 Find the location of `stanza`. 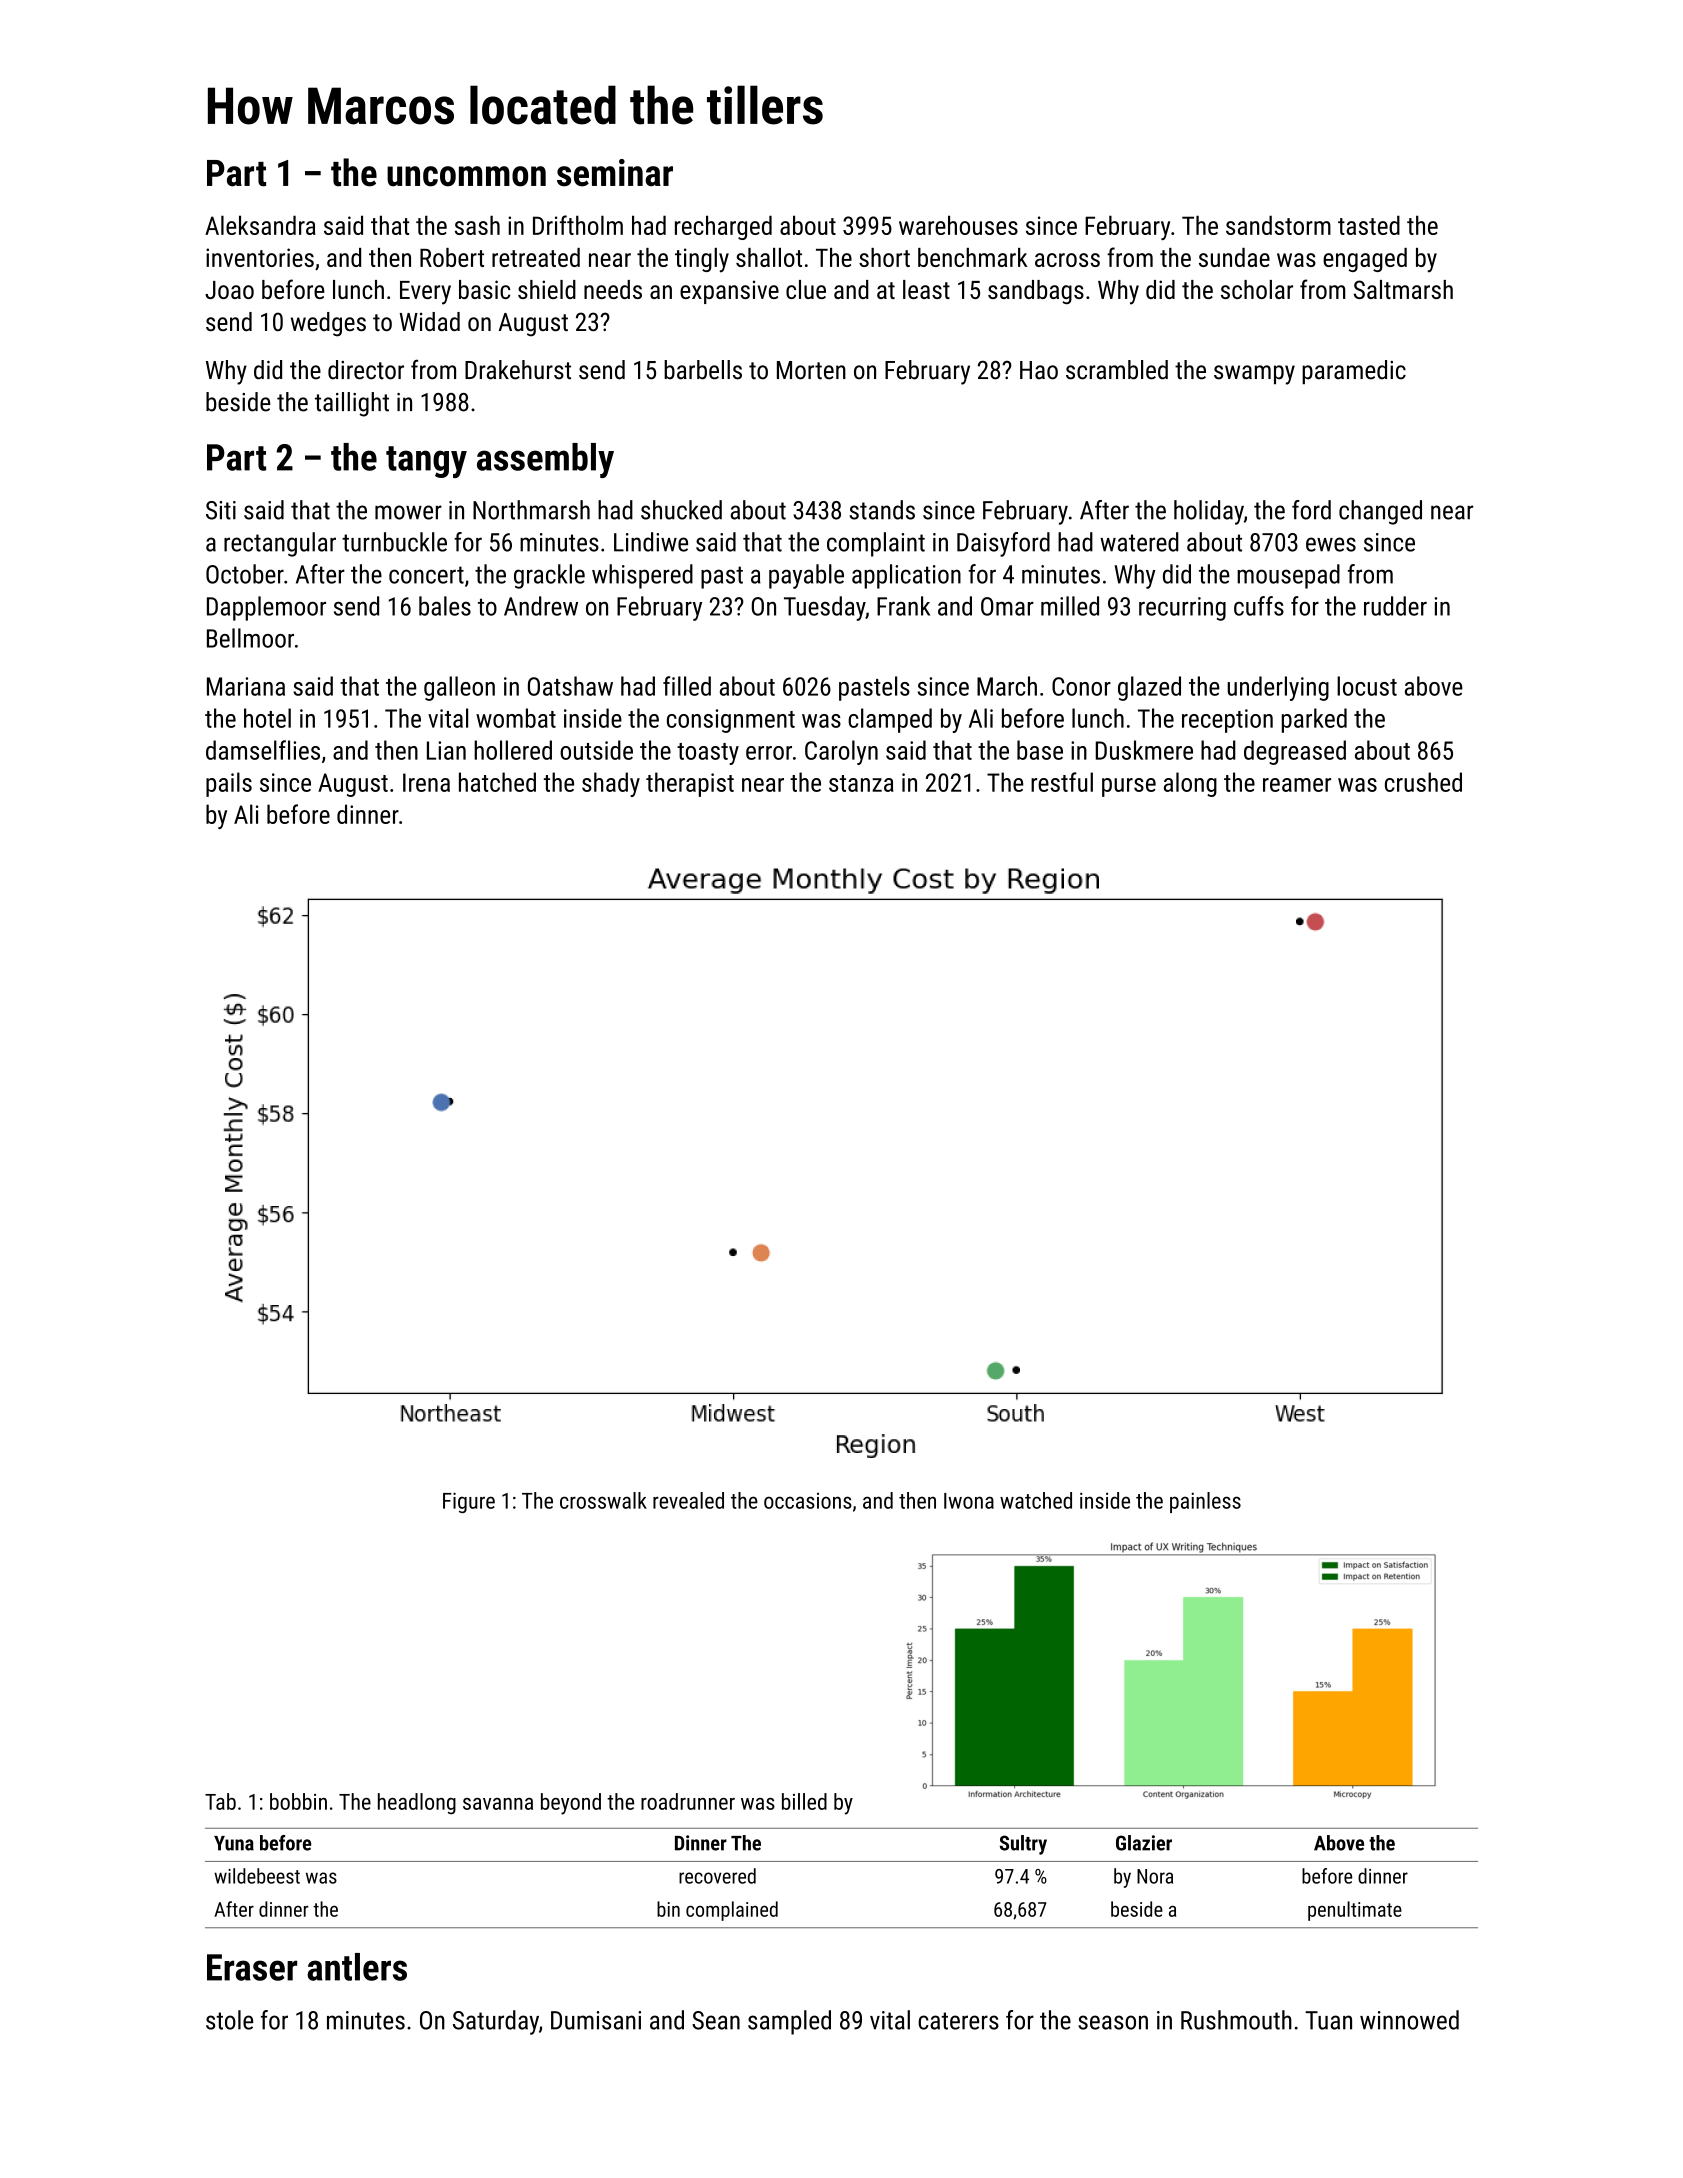

stanza is located at coordinates (861, 783).
